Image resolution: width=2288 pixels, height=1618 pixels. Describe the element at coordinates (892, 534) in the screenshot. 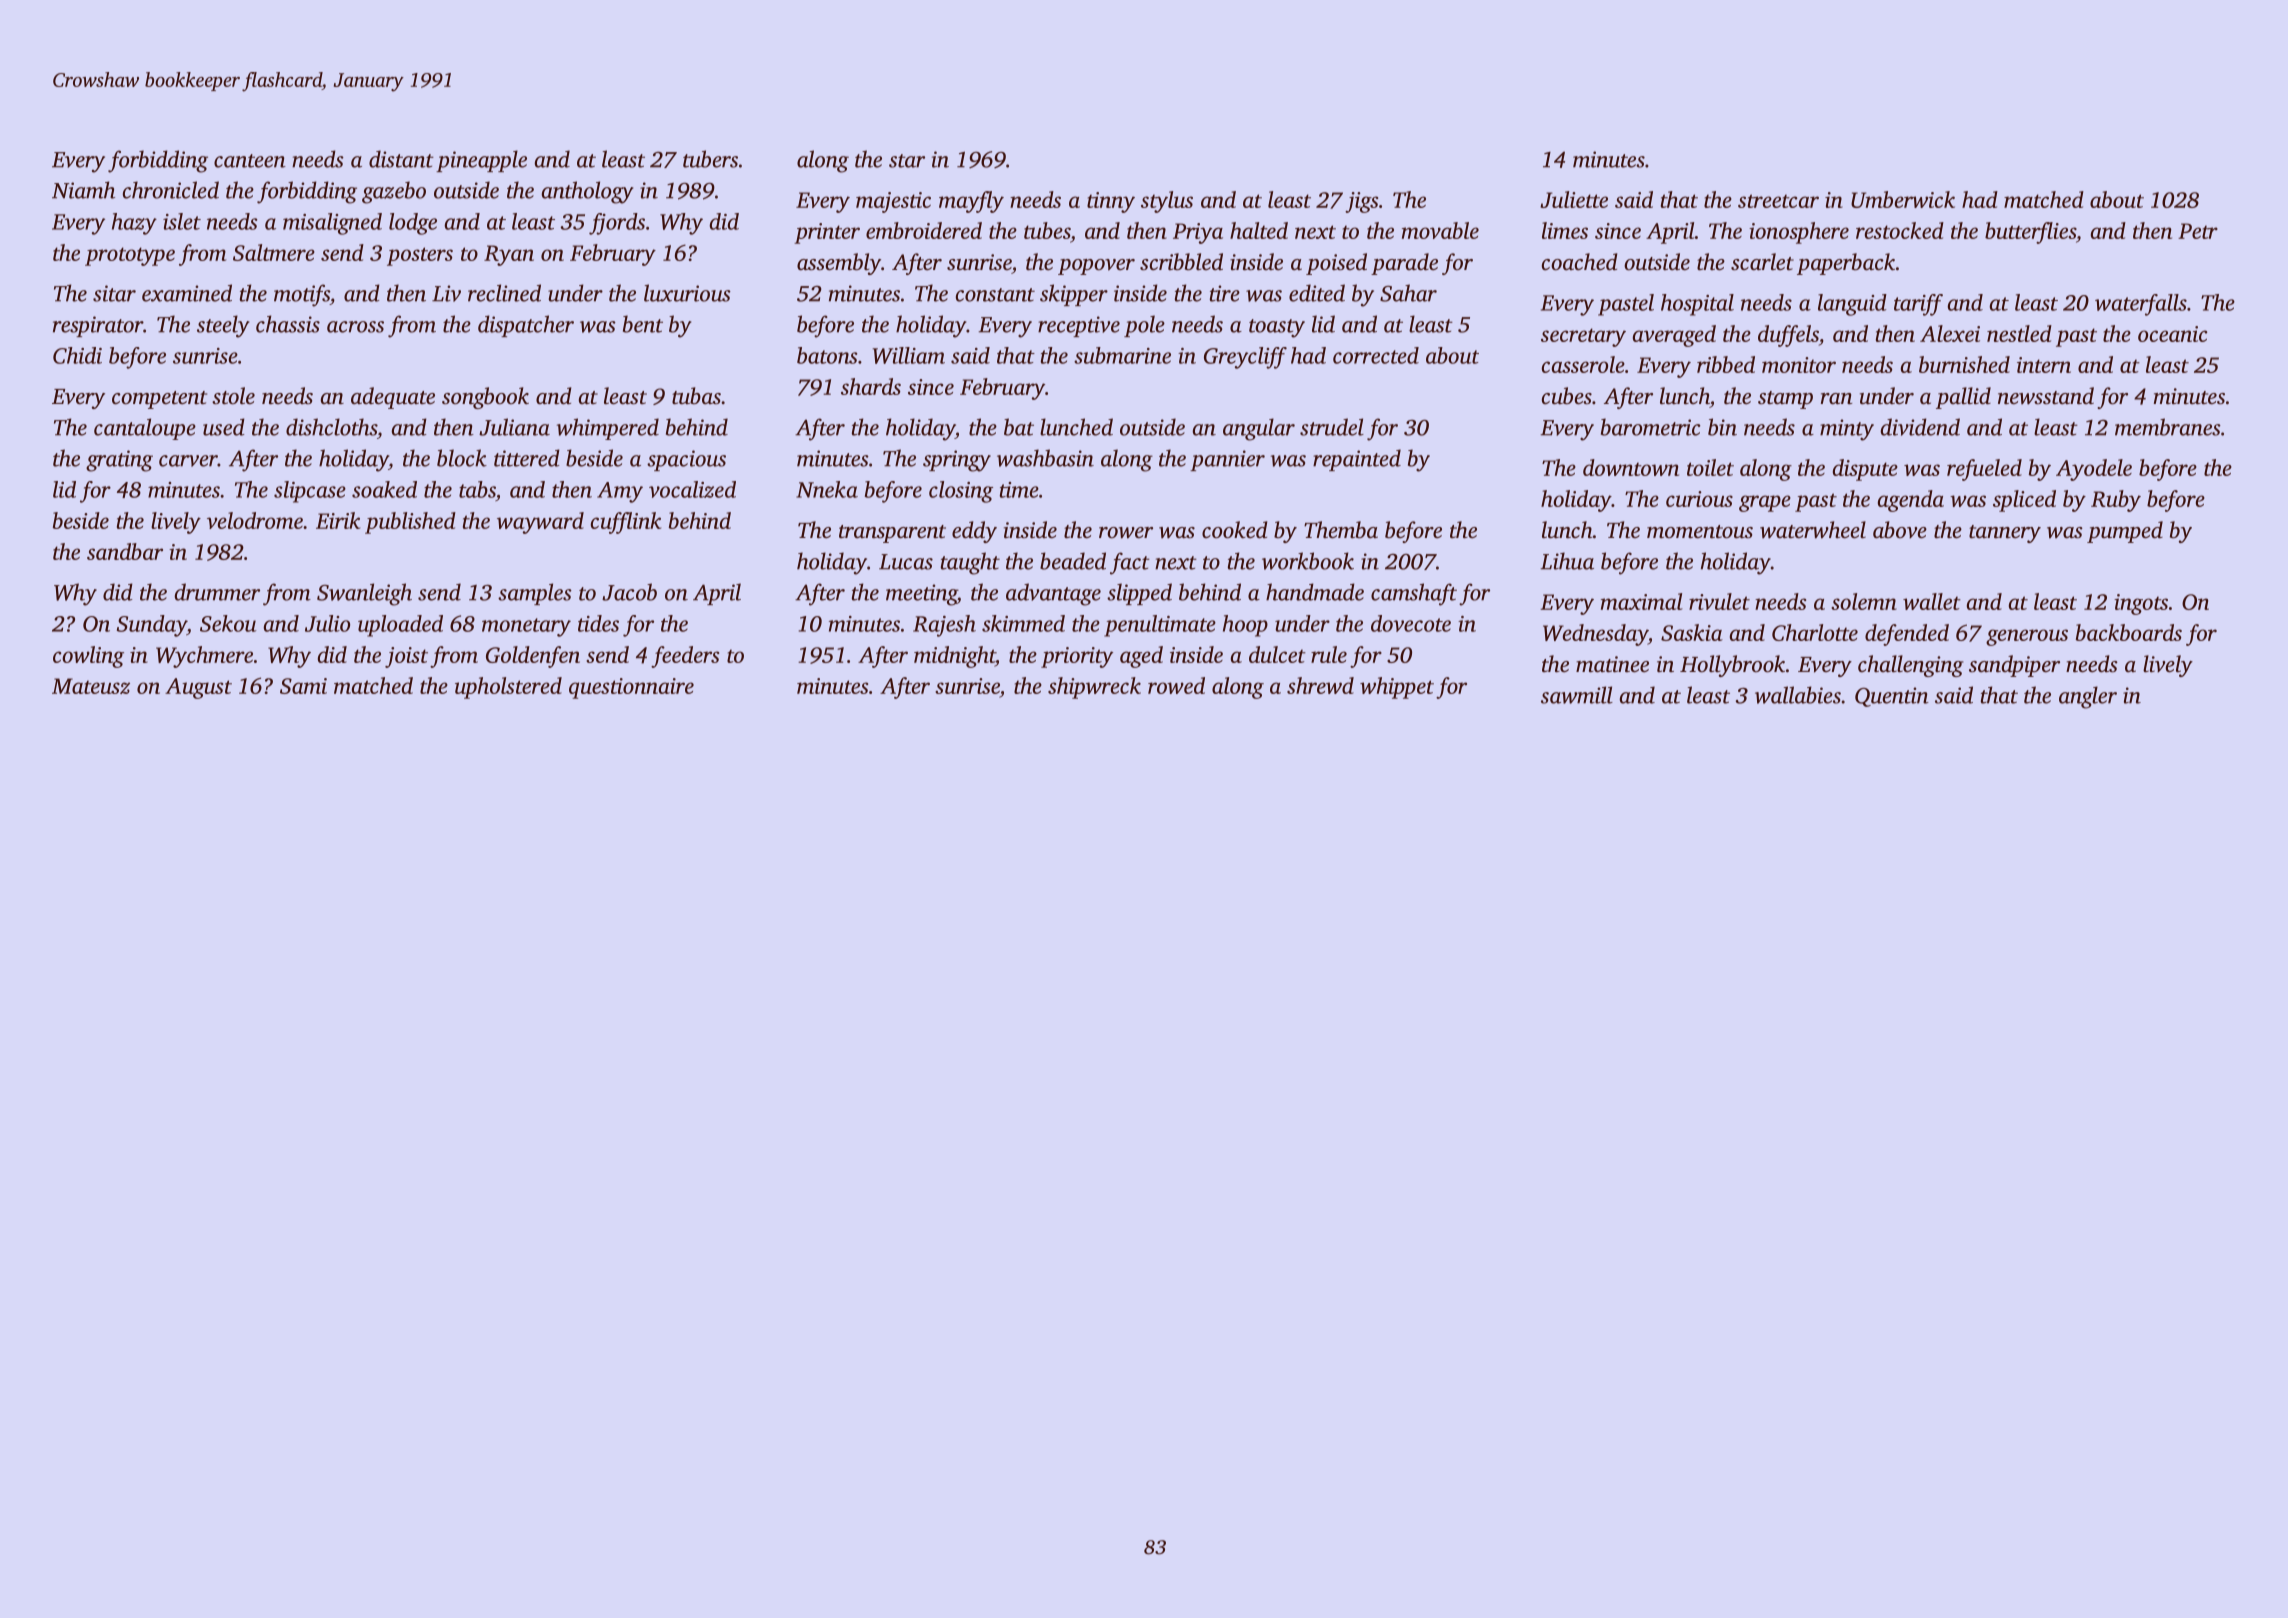

I see `transparent` at that location.
